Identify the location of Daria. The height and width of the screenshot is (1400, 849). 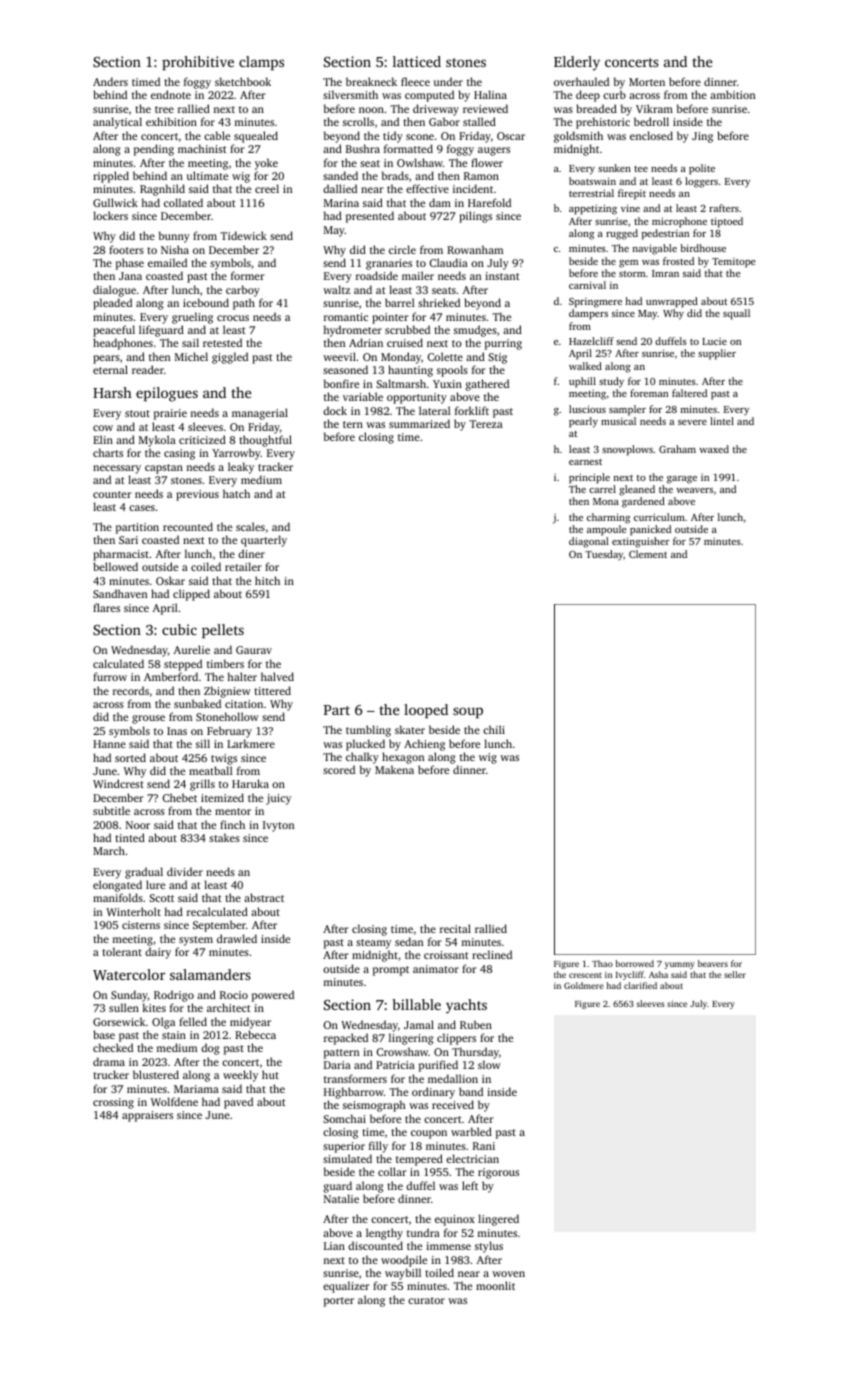
(337, 1065).
